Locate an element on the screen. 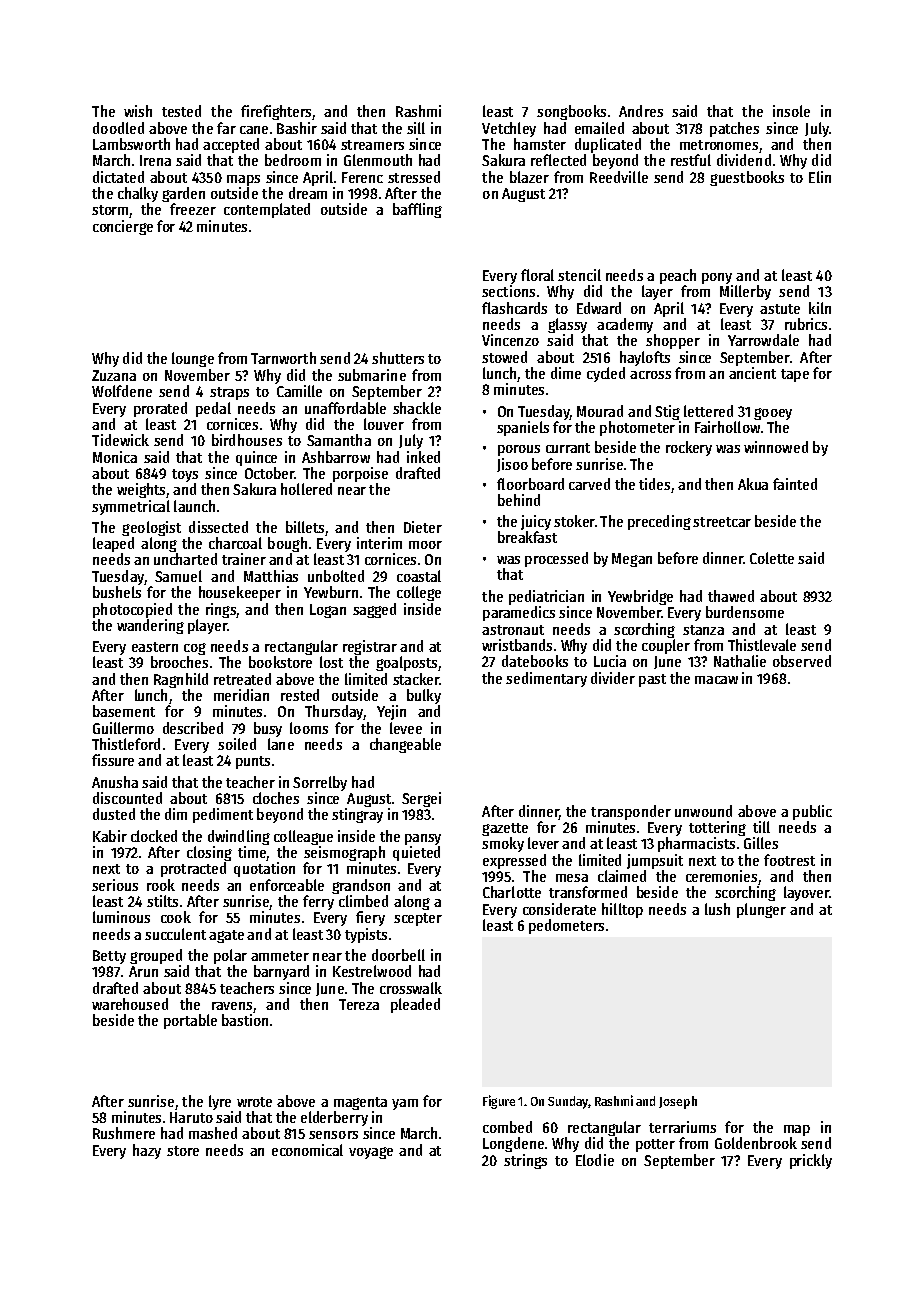 This screenshot has width=924, height=1311. sill is located at coordinates (416, 128).
